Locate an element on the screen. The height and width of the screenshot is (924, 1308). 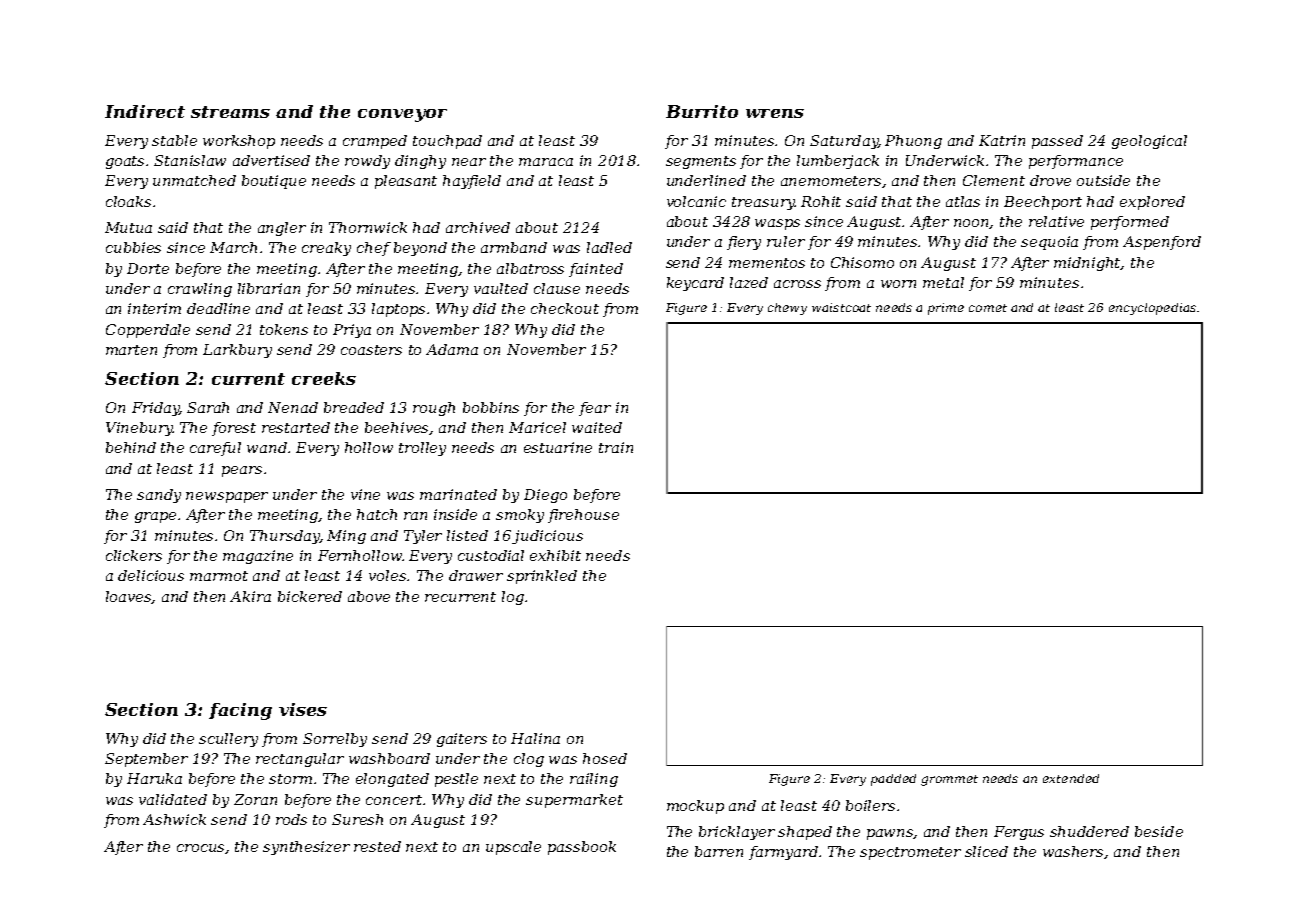
marten is located at coordinates (131, 350).
